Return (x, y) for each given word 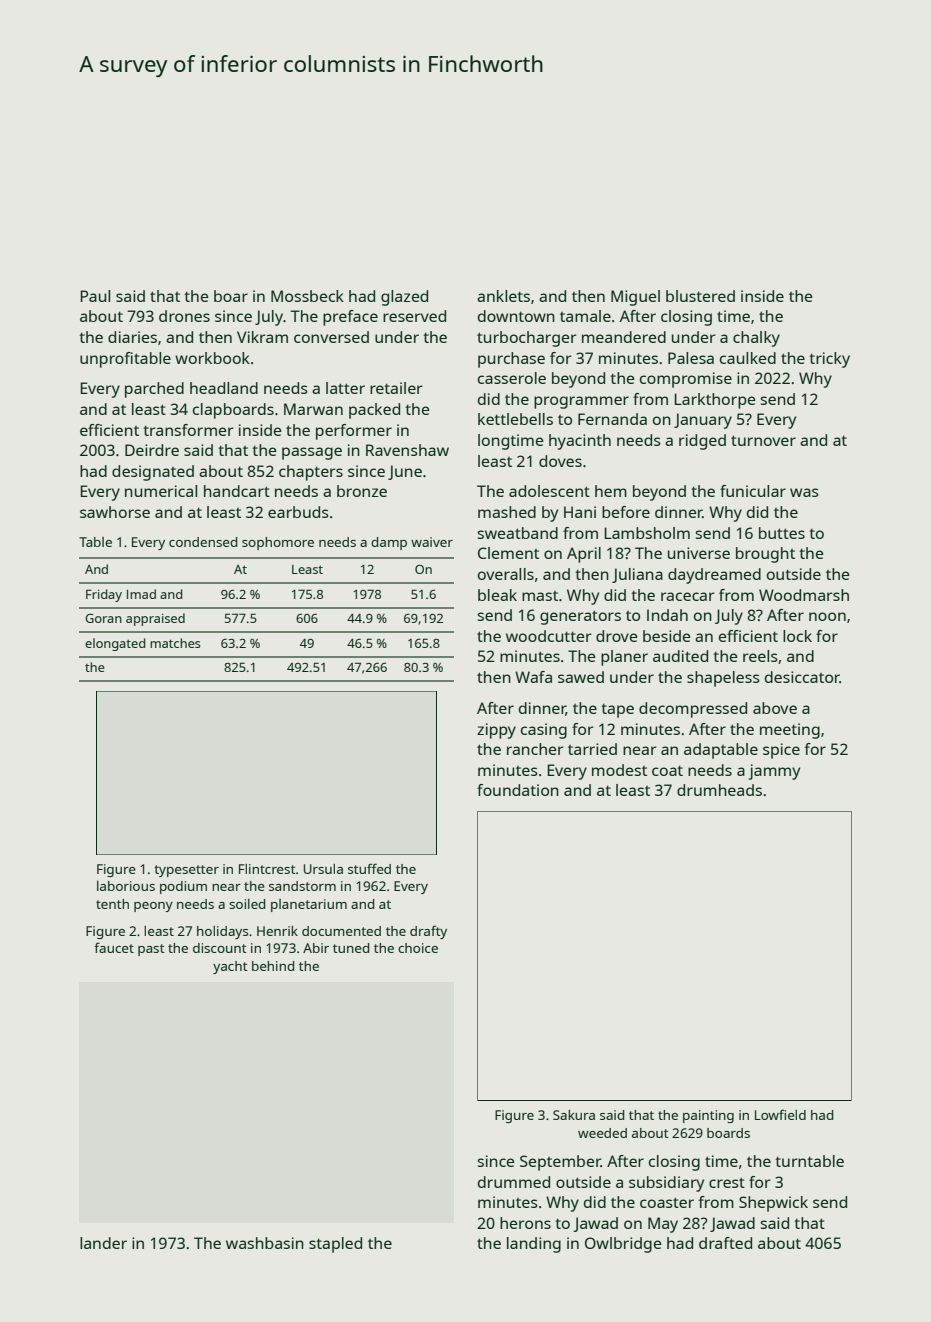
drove (616, 636)
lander (103, 1243)
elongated (115, 644)
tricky (829, 360)
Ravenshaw (407, 450)
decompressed (693, 710)
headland (224, 388)
